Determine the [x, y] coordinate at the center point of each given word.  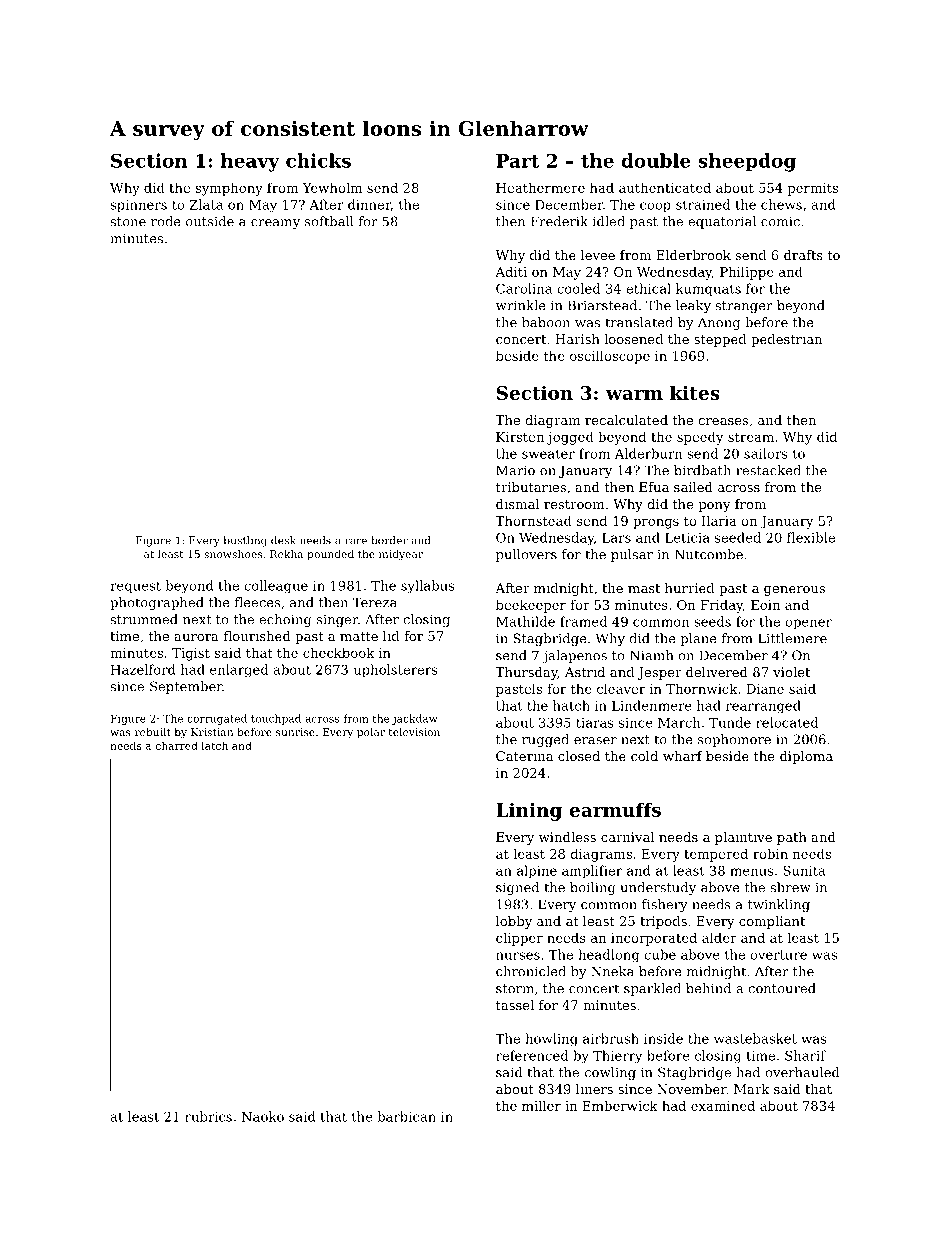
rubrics [208, 1116]
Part [517, 161]
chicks [318, 160]
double [656, 160]
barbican [407, 1116]
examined [723, 1105]
